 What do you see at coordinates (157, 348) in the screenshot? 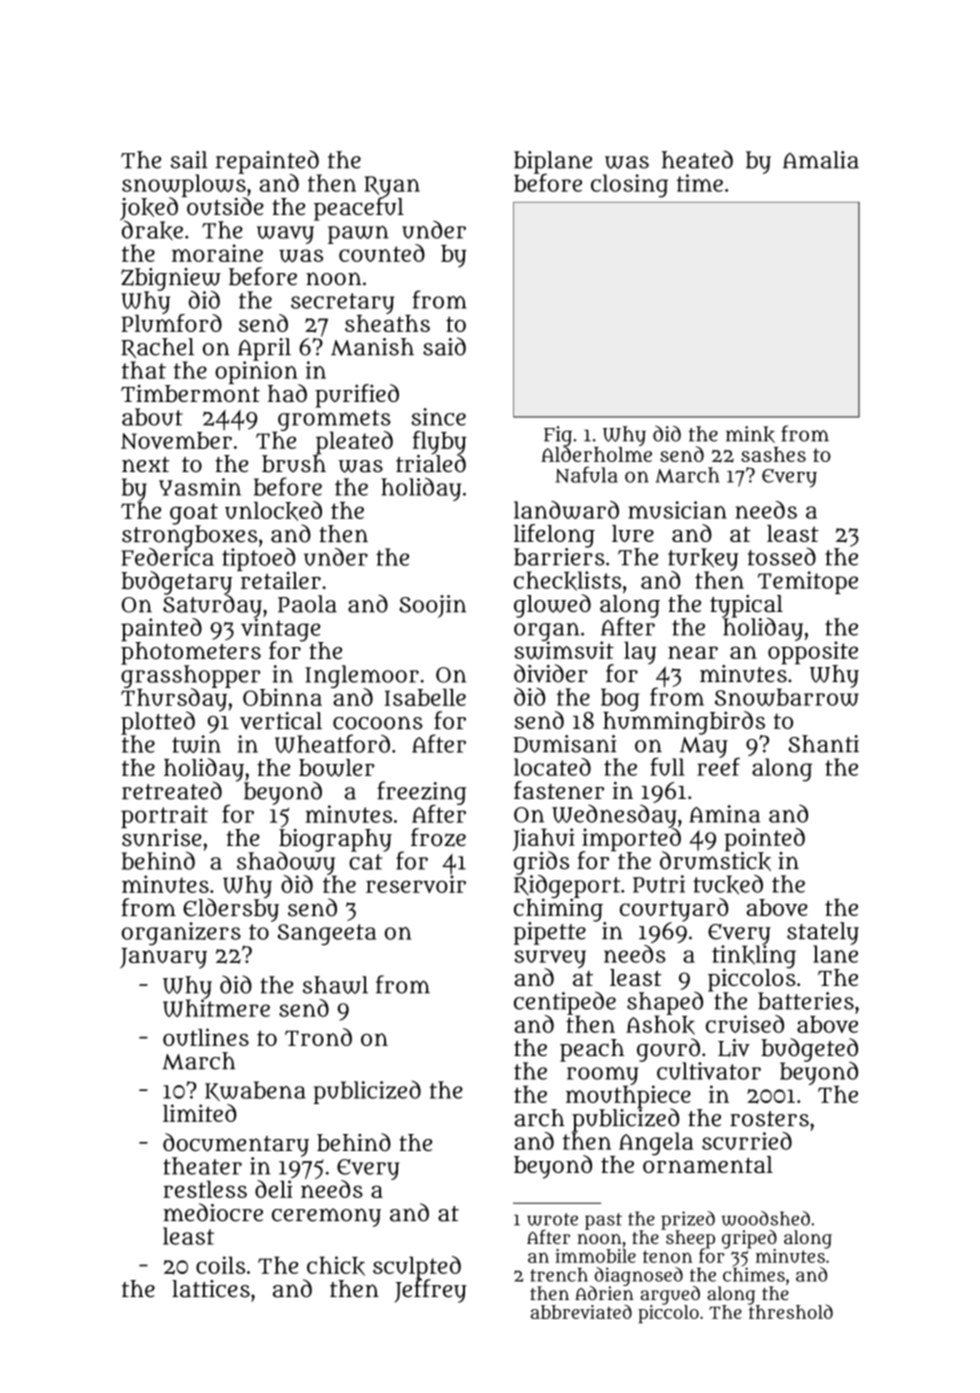
I see `Rachel` at bounding box center [157, 348].
